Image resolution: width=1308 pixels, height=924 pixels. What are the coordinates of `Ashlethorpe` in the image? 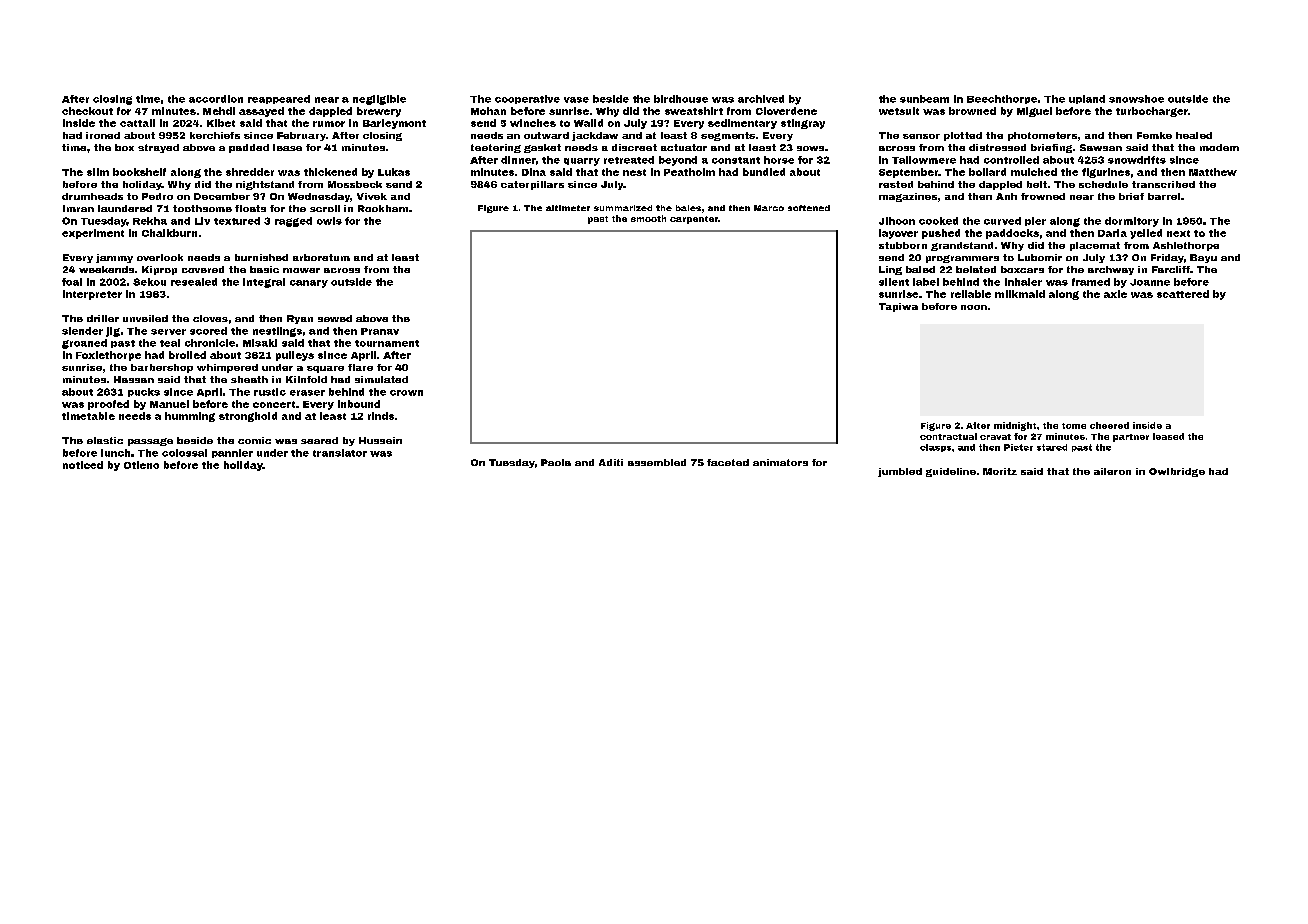 It's located at (1186, 246).
